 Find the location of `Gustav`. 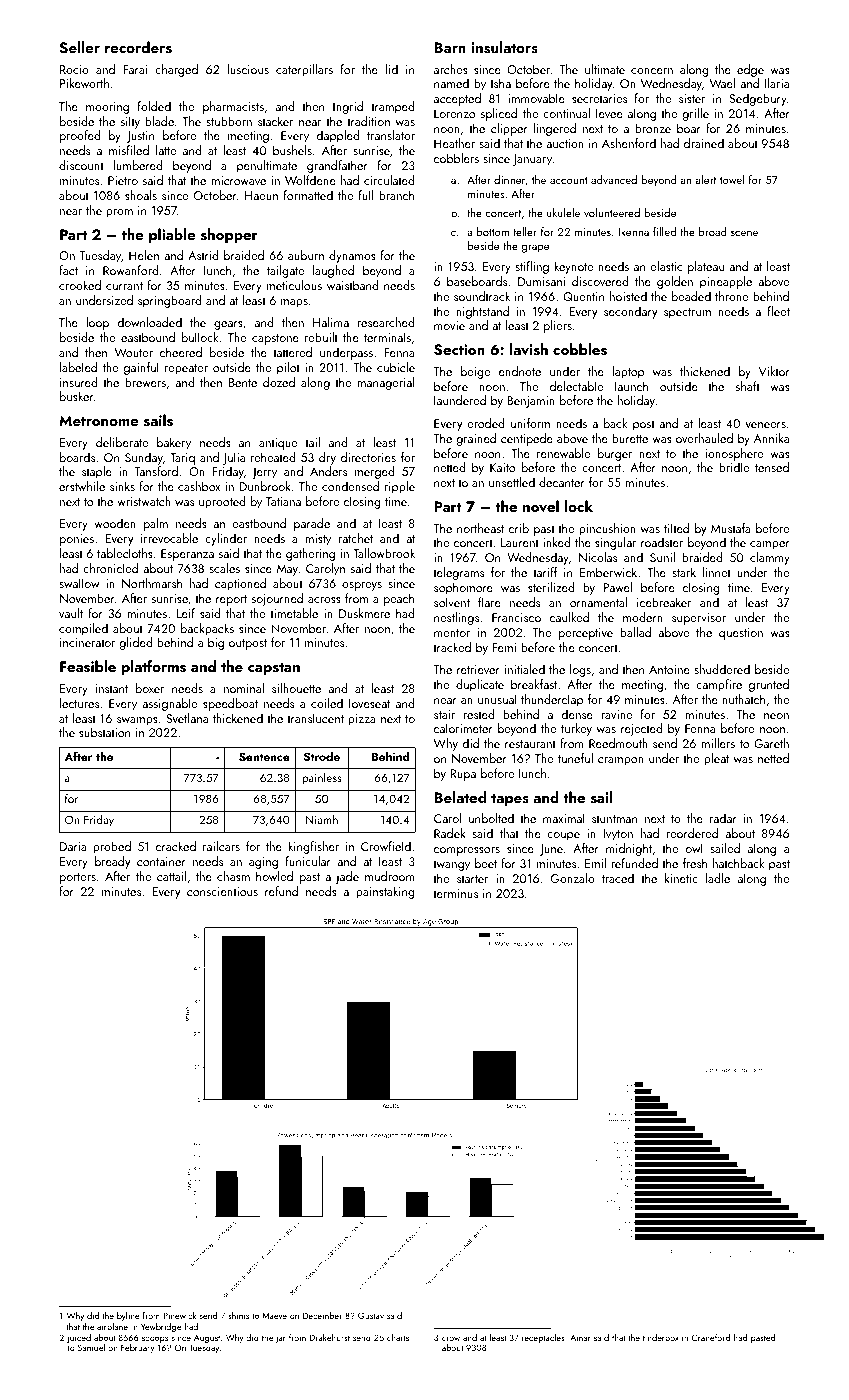

Gustav is located at coordinates (371, 1315).
